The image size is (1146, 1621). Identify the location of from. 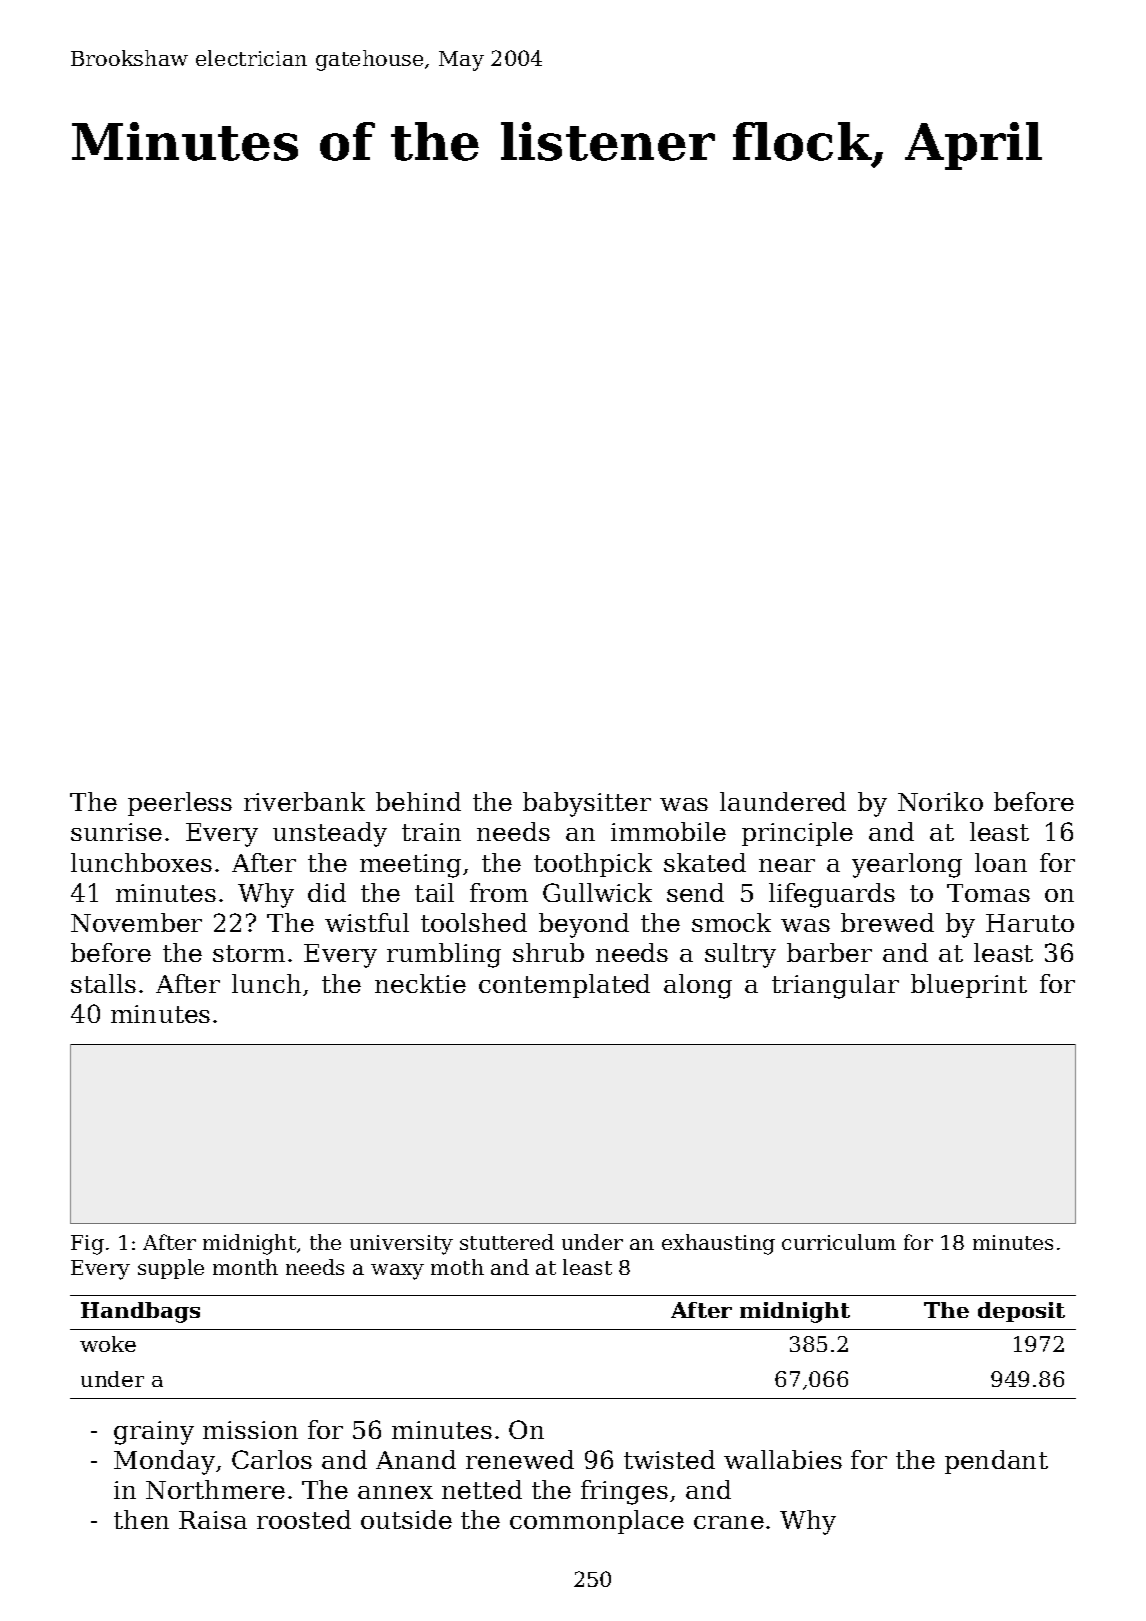
(499, 892).
